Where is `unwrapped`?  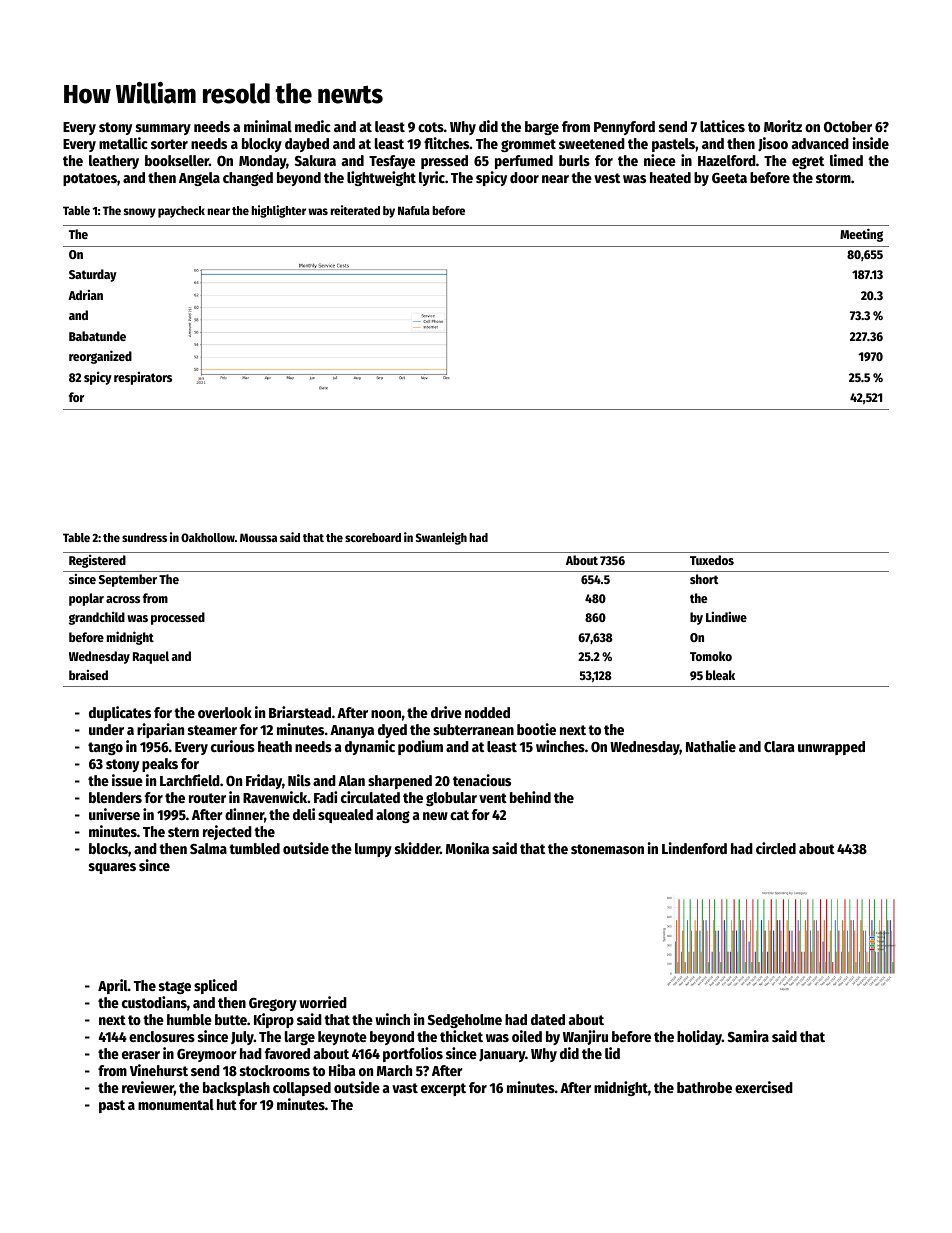 unwrapped is located at coordinates (831, 748).
